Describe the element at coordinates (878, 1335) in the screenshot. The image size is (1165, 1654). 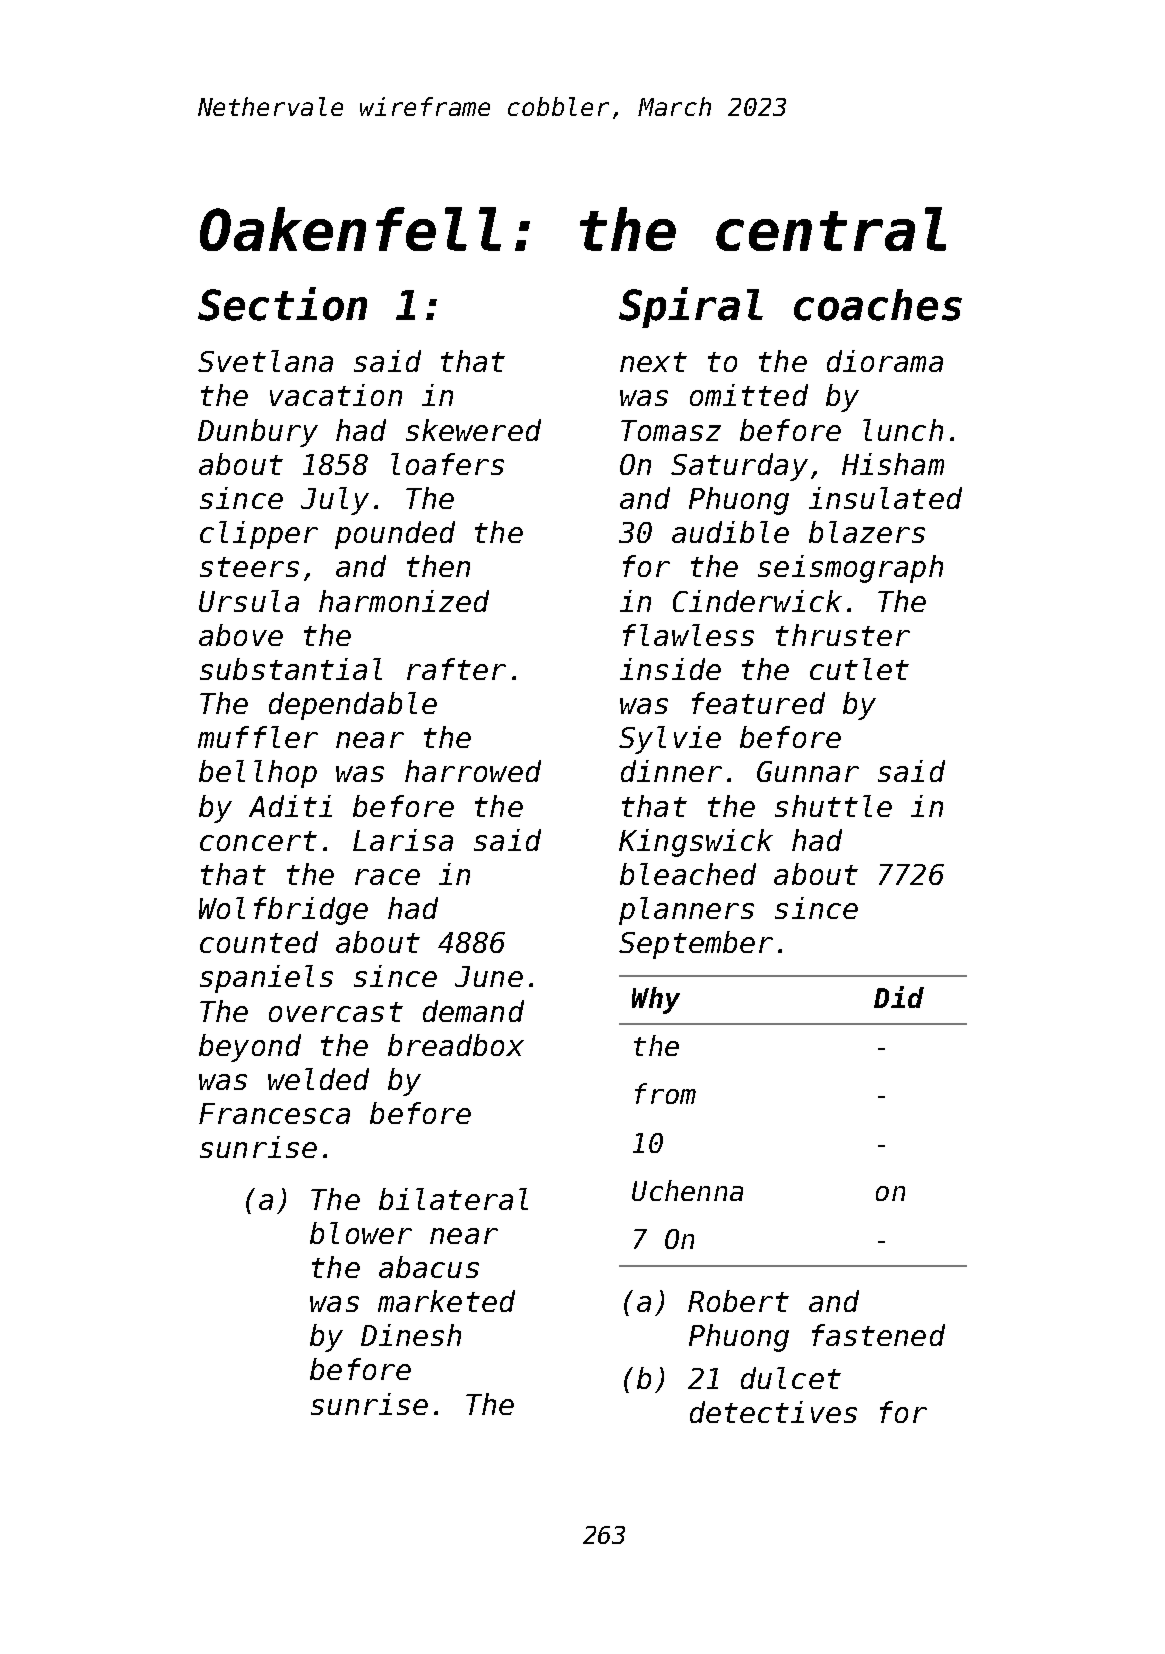
I see `fastened` at that location.
